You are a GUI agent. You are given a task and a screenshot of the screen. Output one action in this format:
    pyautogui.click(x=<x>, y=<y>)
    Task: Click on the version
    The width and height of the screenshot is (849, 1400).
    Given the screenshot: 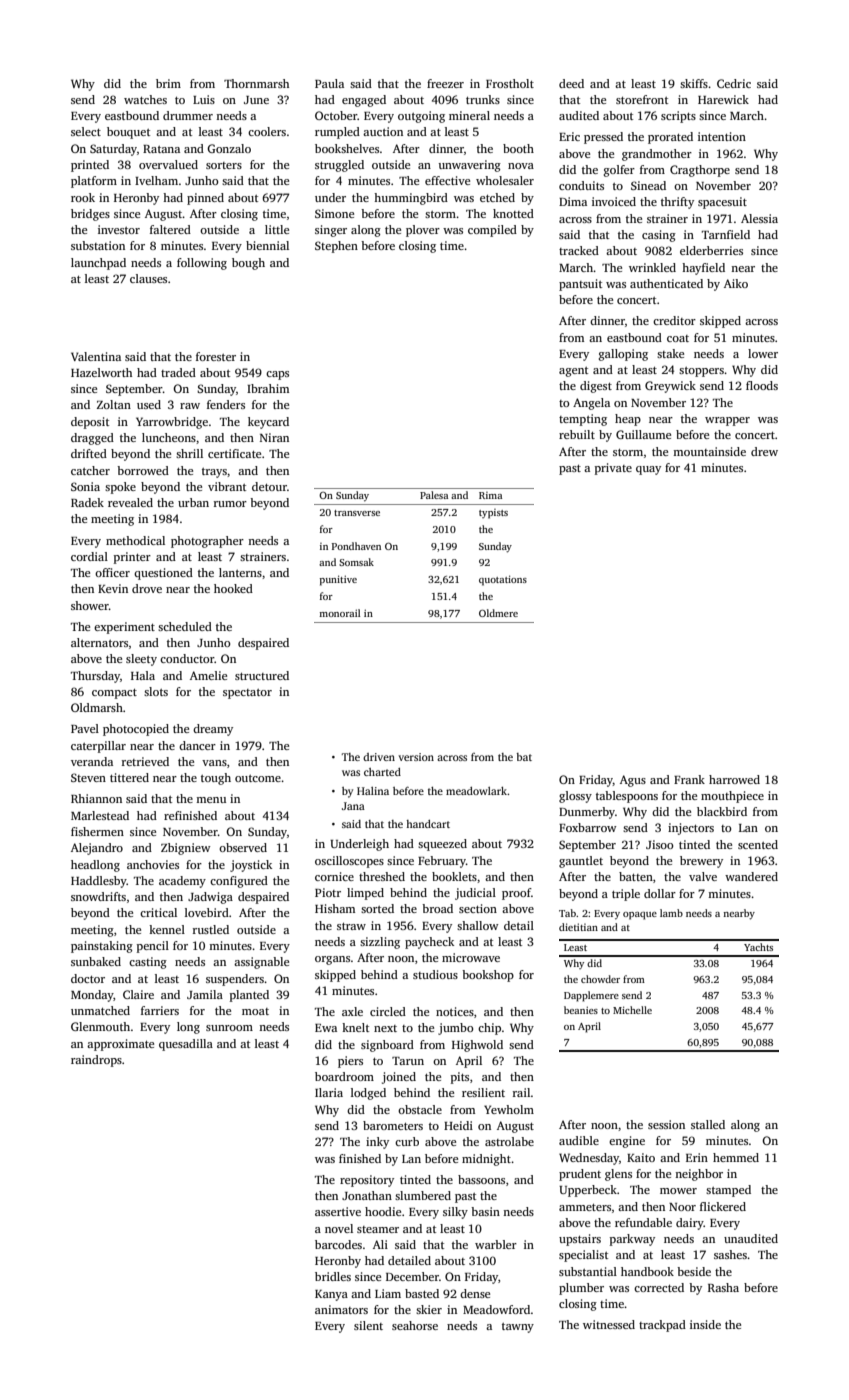 What is the action you would take?
    pyautogui.click(x=416, y=757)
